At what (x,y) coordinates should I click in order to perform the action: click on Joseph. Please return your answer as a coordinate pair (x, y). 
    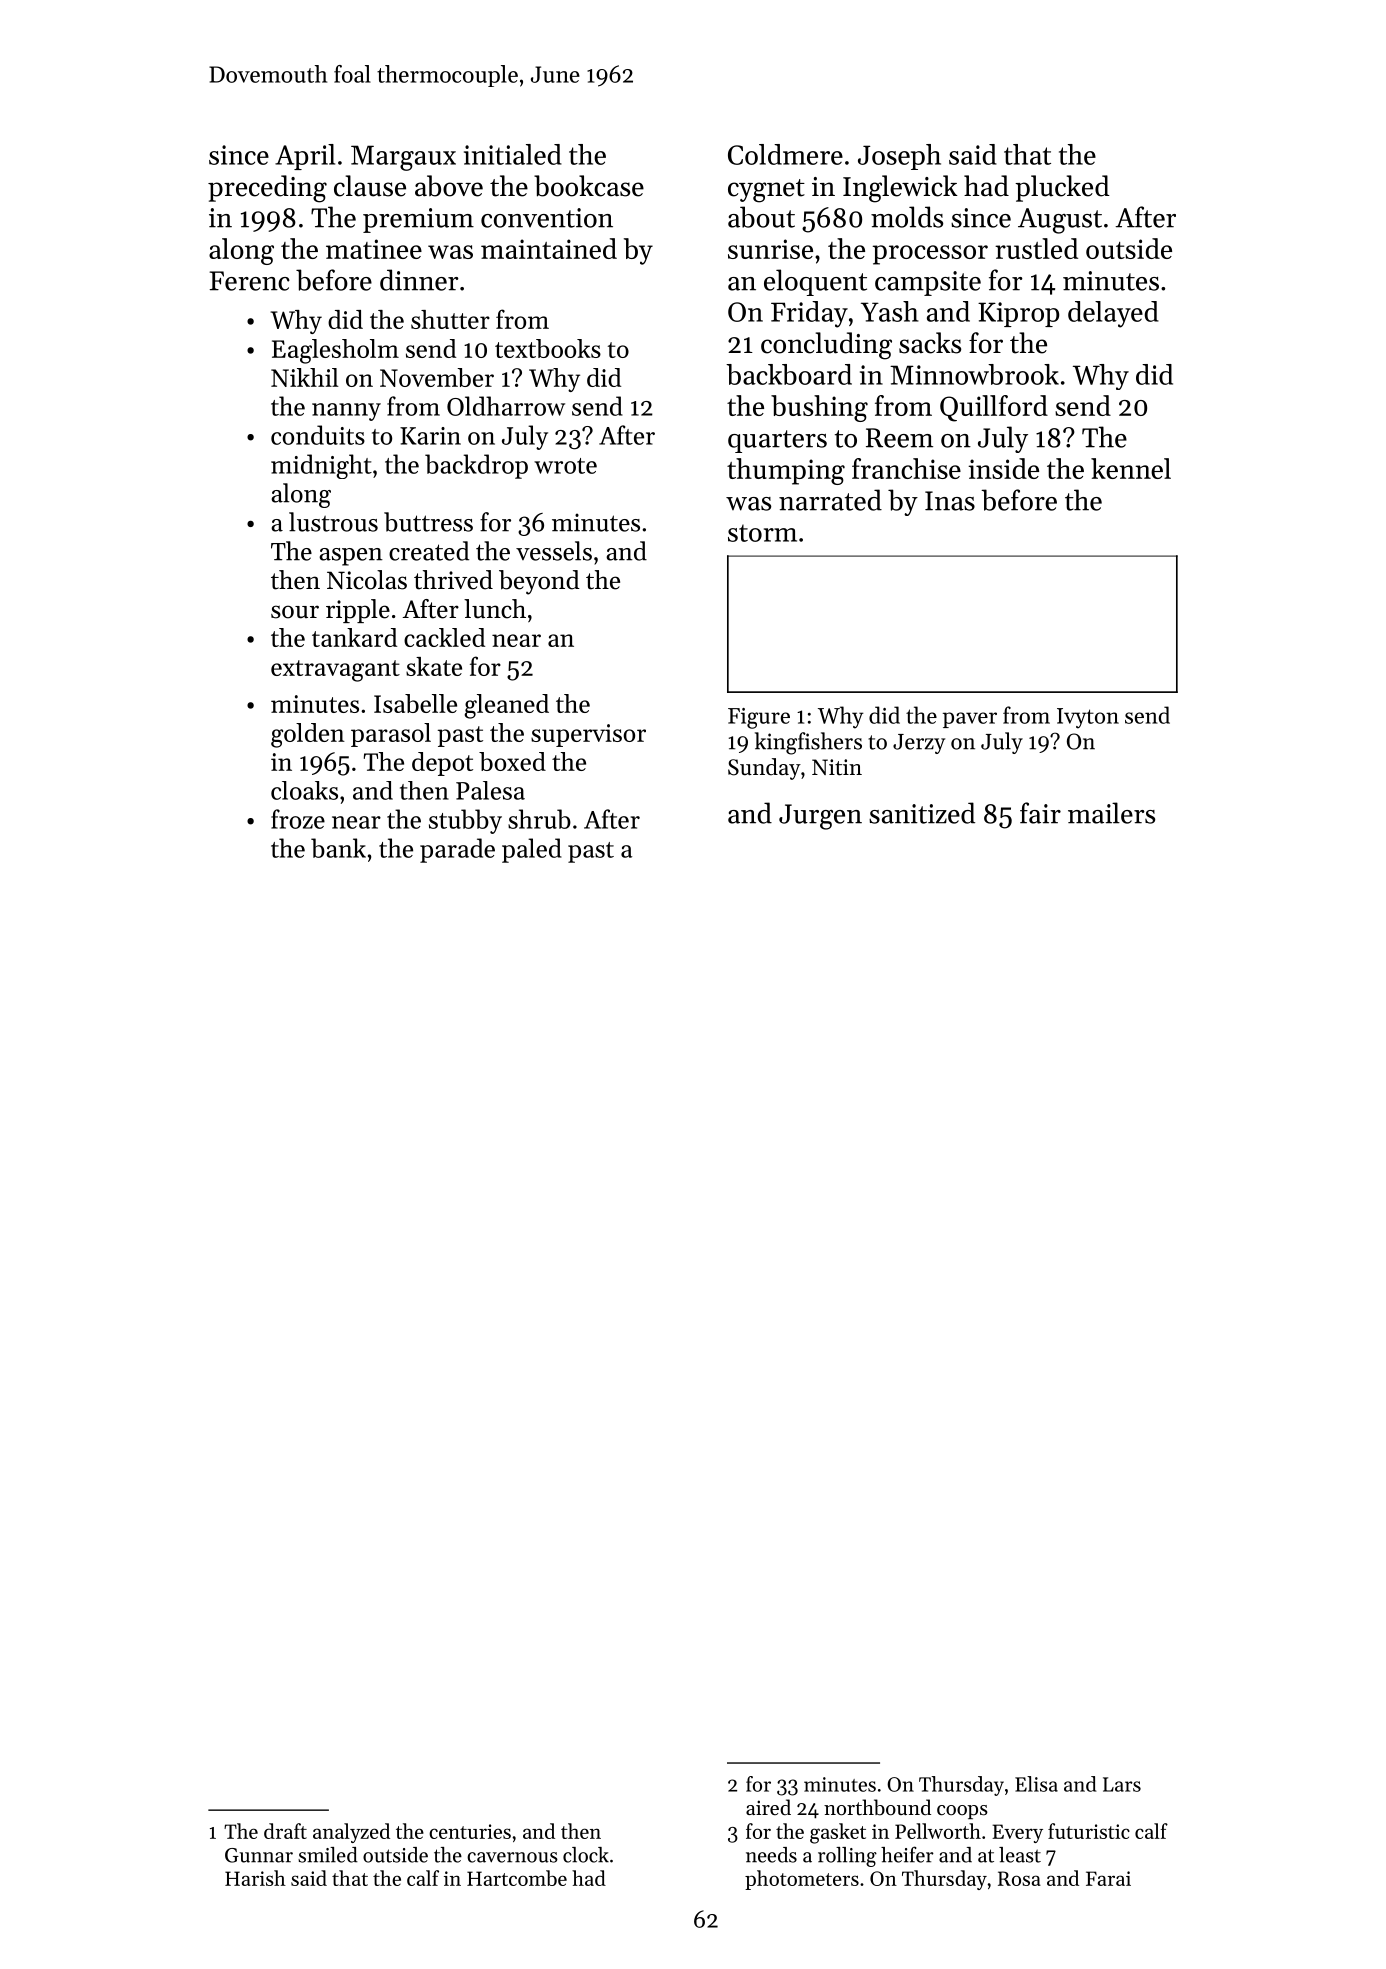
    Looking at the image, I should click on (899, 157).
